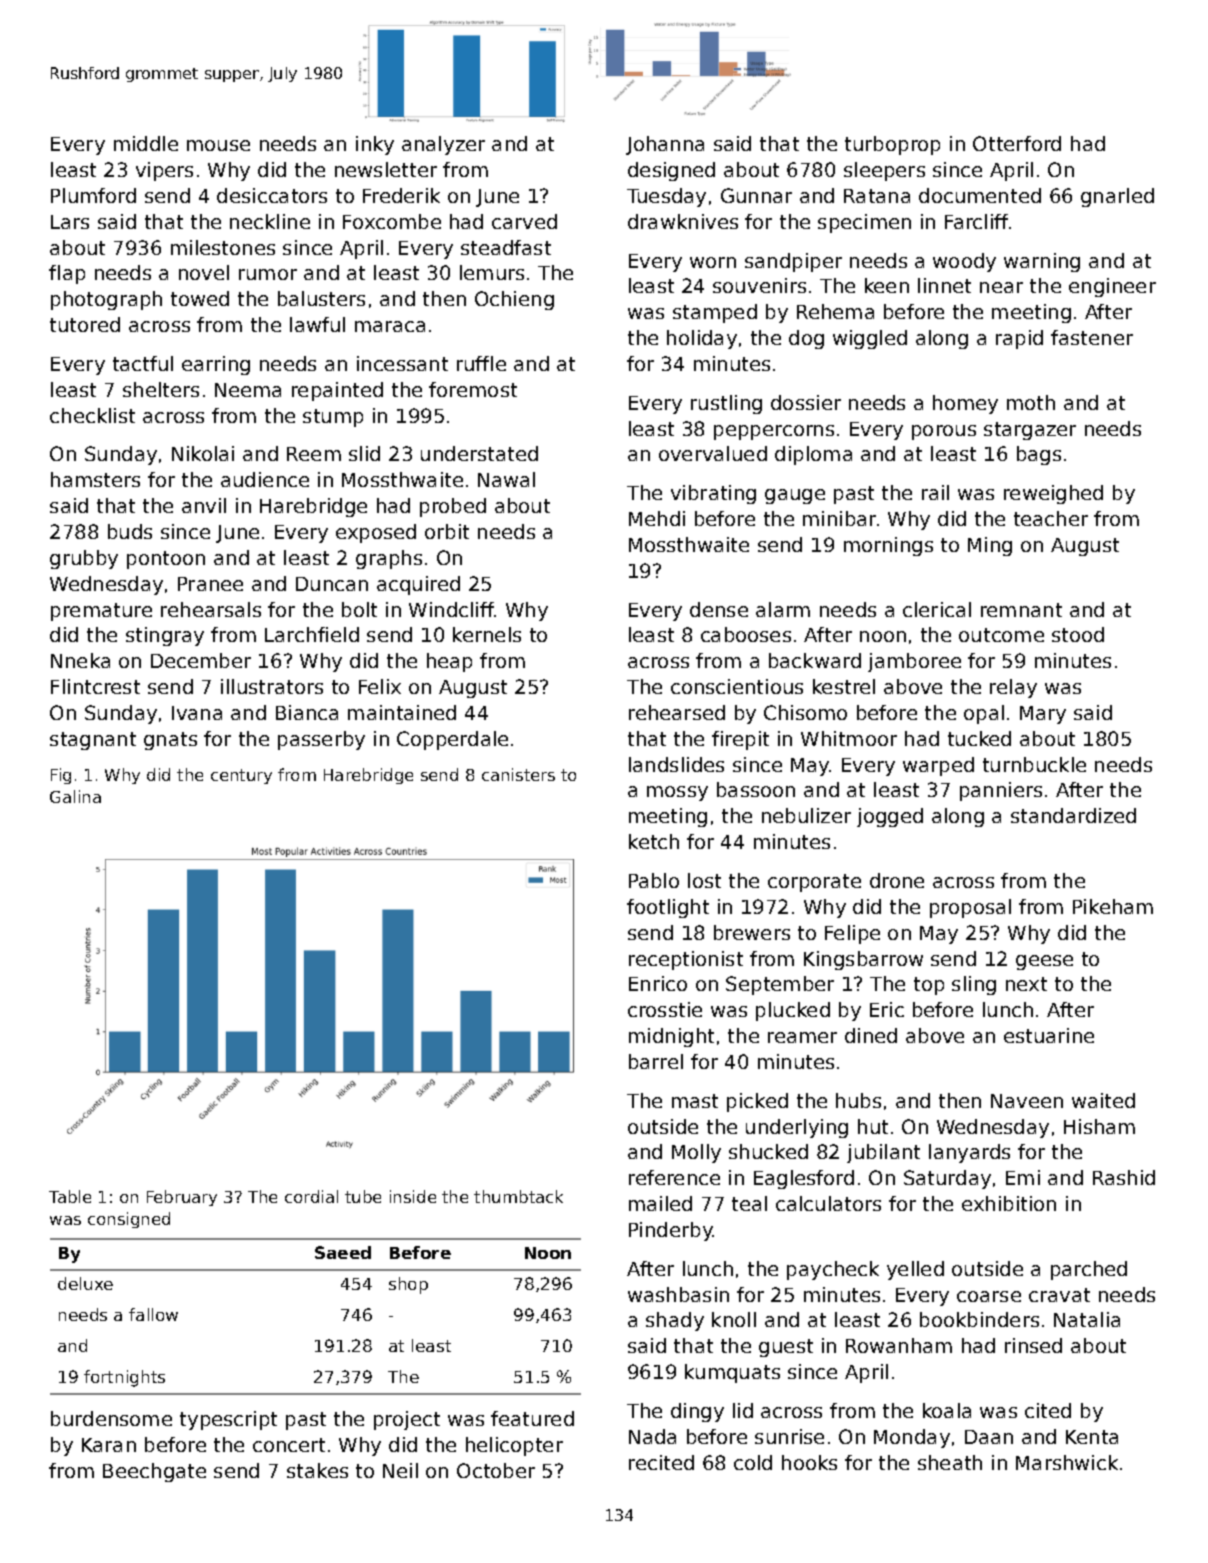 The width and height of the screenshot is (1208, 1563). I want to click on fallow, so click(153, 1314).
